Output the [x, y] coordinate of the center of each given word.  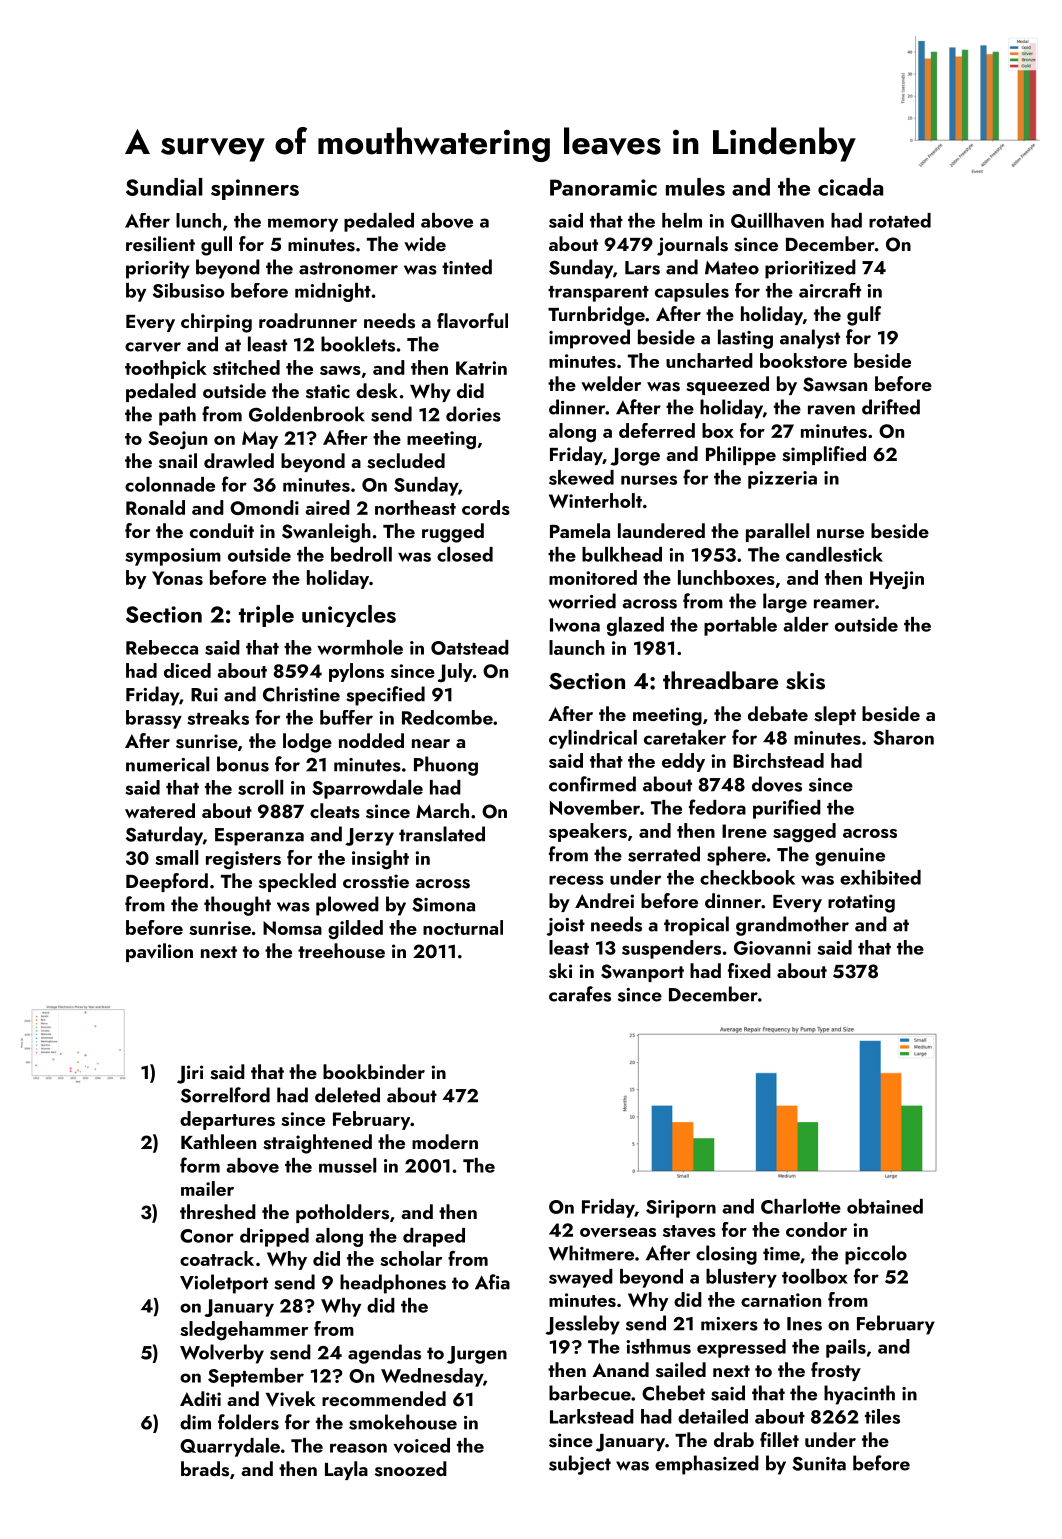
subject [580, 1465]
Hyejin [897, 580]
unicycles [349, 616]
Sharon [903, 737]
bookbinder [374, 1071]
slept [835, 715]
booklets [358, 344]
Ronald [155, 507]
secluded [406, 461]
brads [205, 1469]
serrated [664, 854]
